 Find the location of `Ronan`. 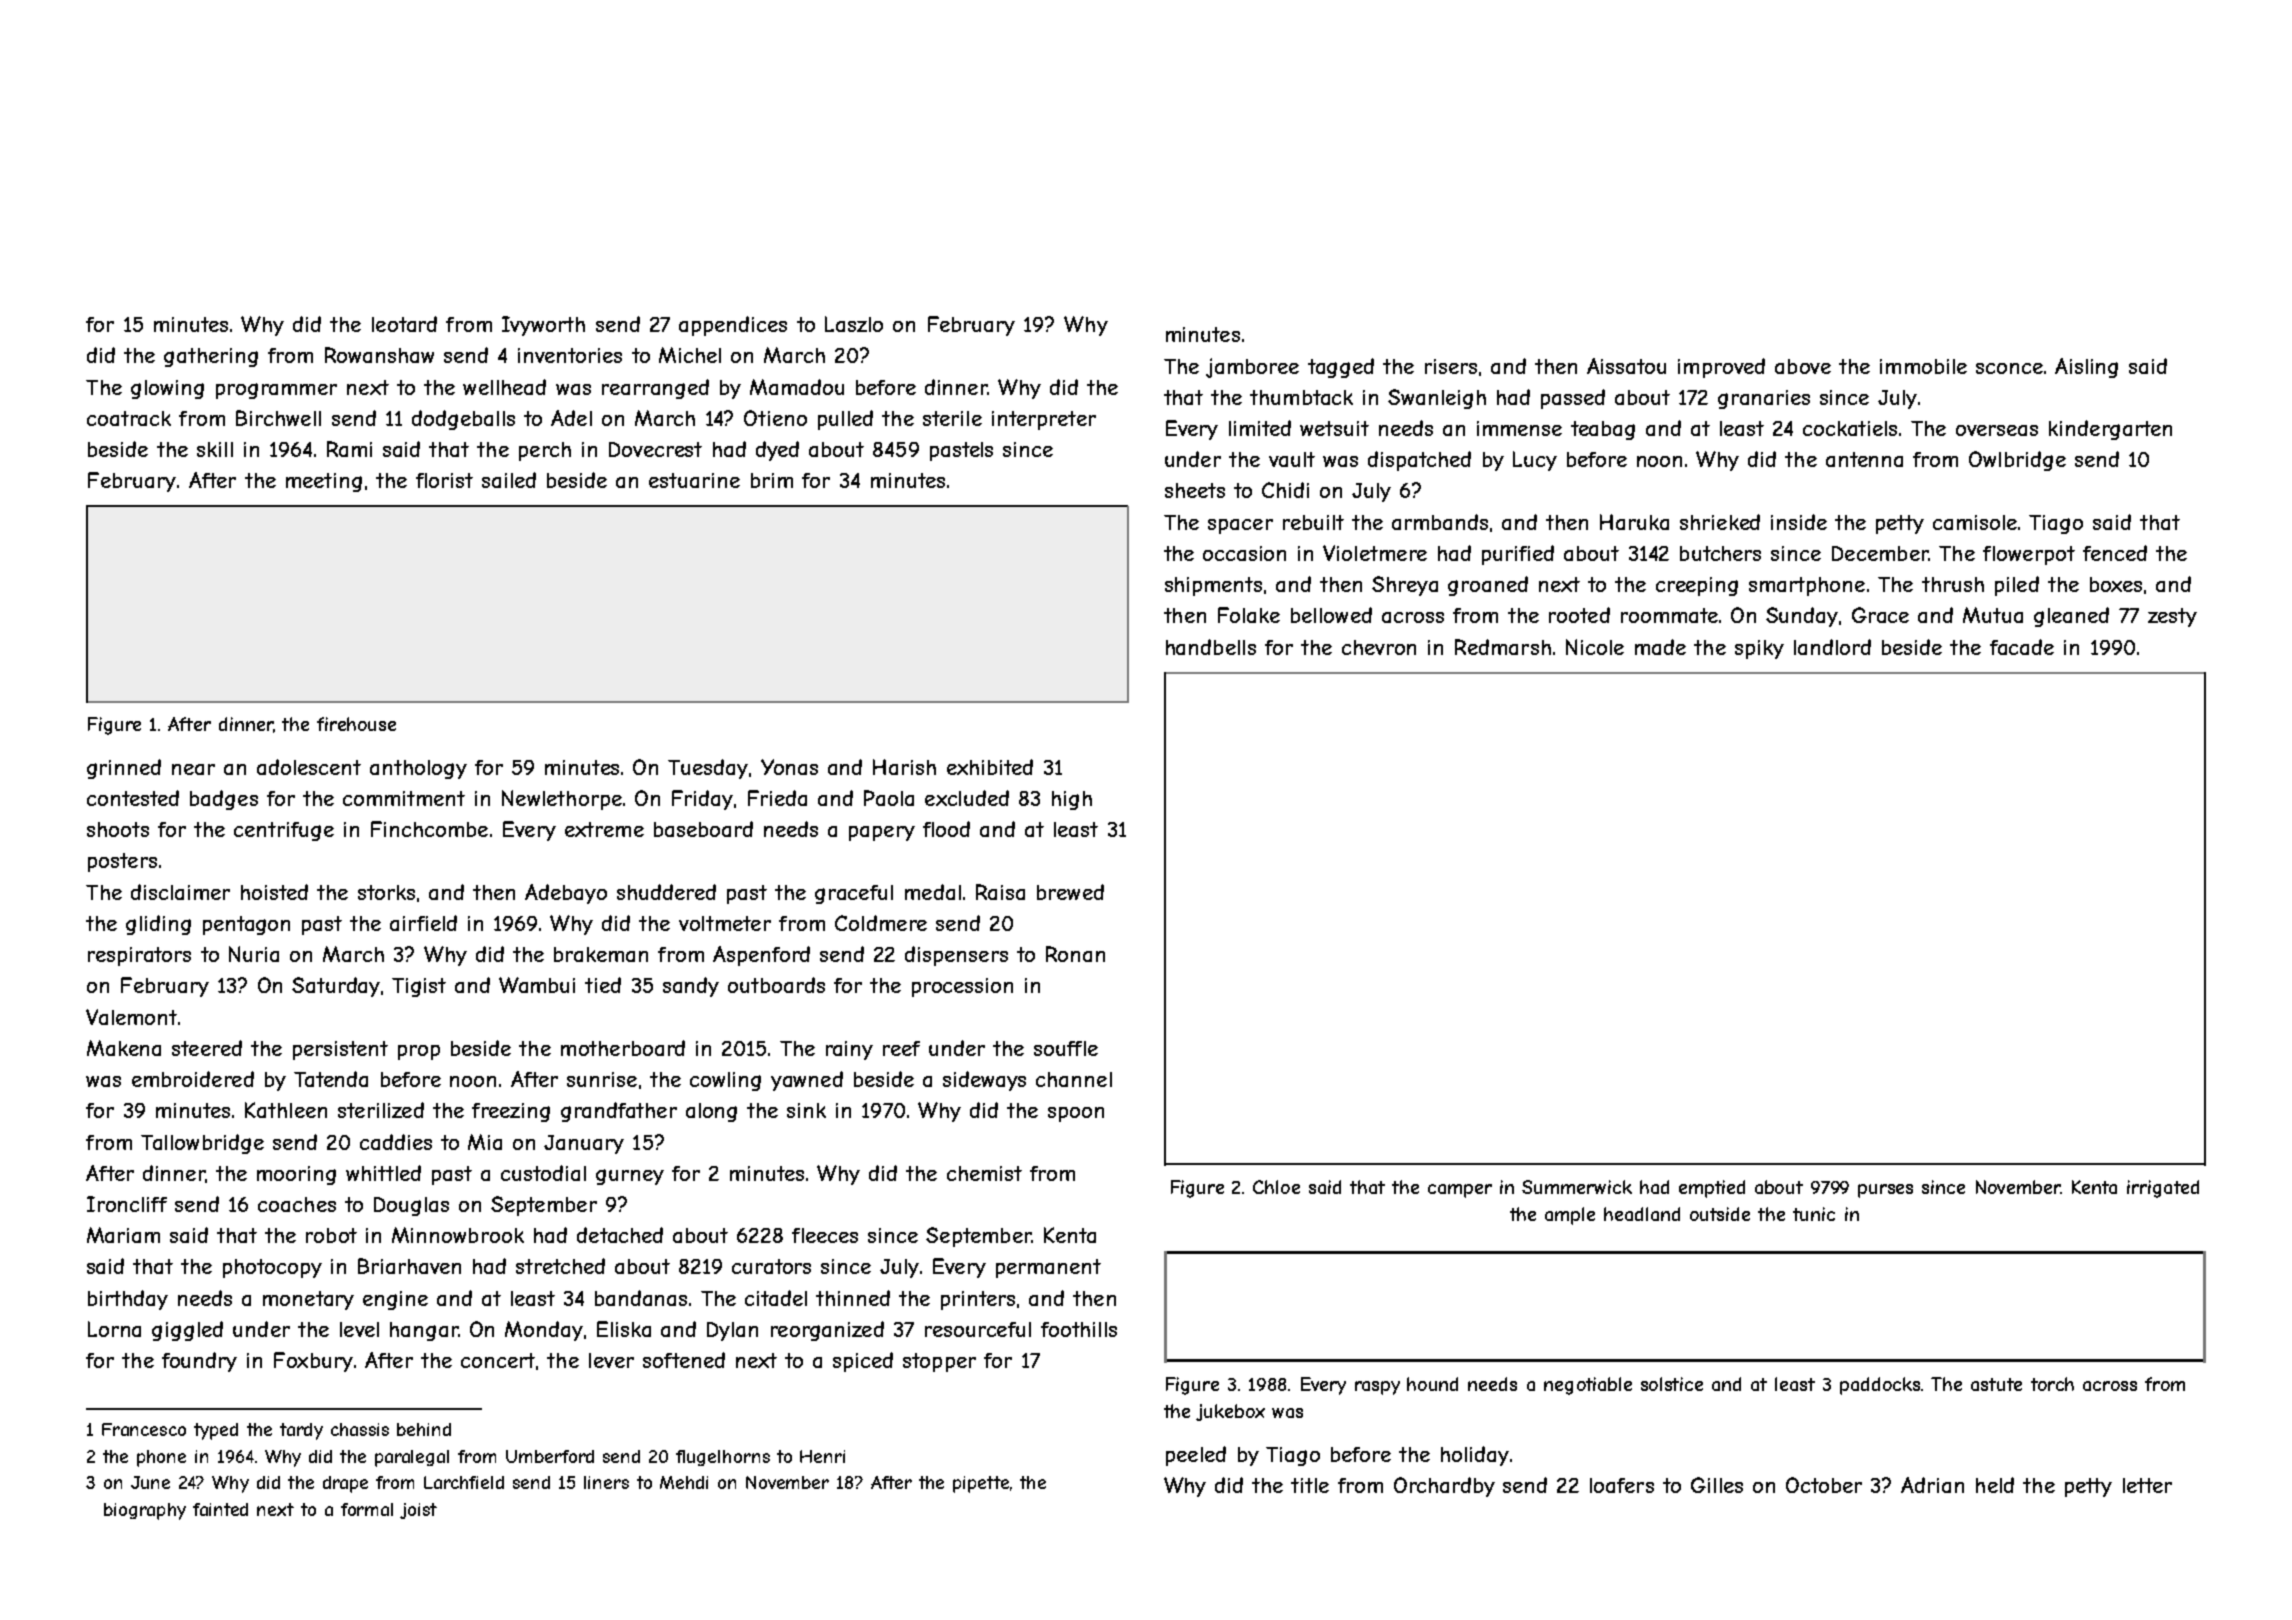

Ronan is located at coordinates (1075, 954).
